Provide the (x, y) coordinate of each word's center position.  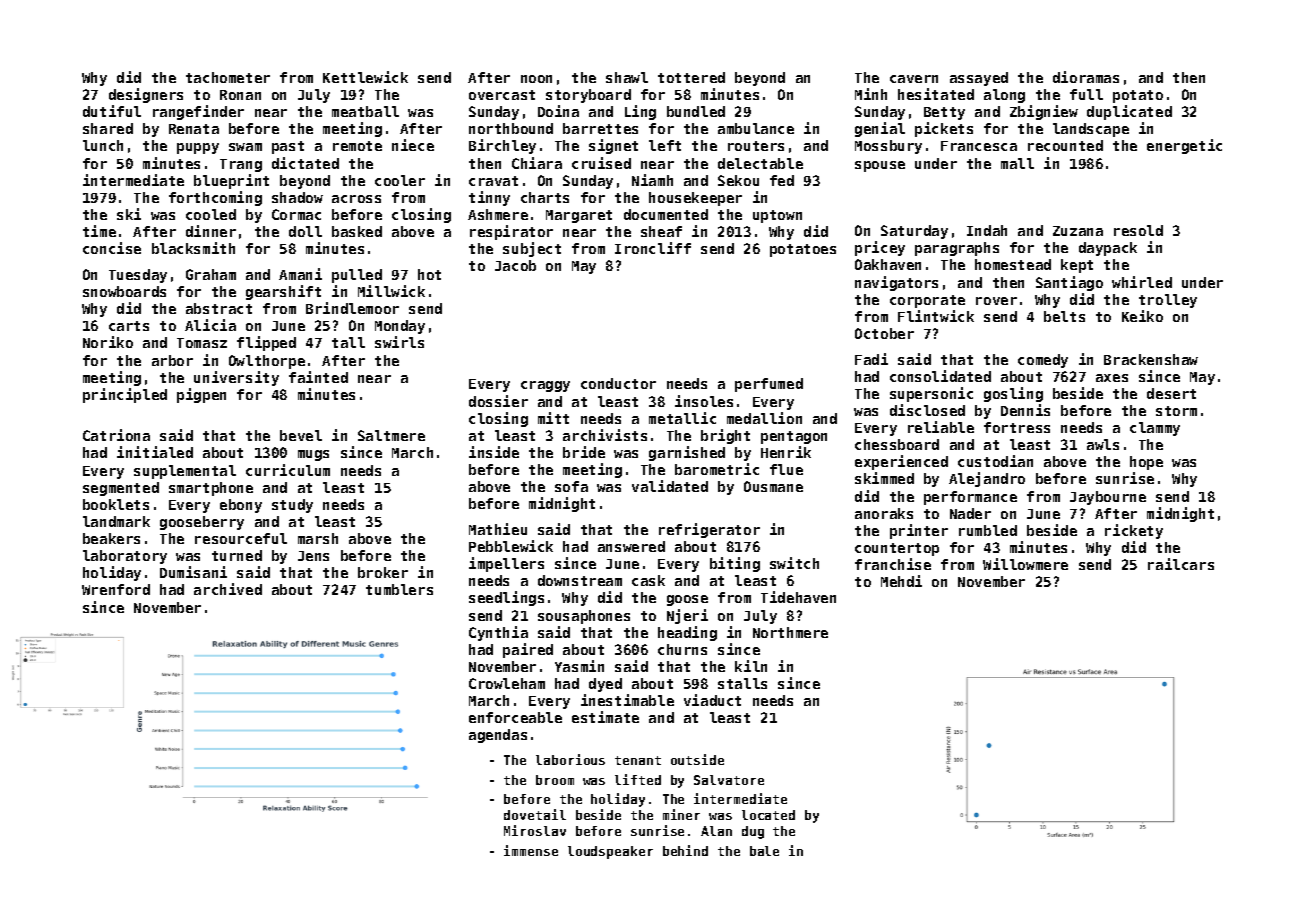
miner (681, 814)
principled (125, 395)
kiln (751, 666)
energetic (1184, 146)
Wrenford (116, 589)
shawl (627, 77)
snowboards (124, 291)
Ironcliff (653, 248)
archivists (605, 435)
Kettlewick (365, 77)
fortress (1017, 427)
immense (531, 850)
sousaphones (584, 617)
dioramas (1086, 77)
